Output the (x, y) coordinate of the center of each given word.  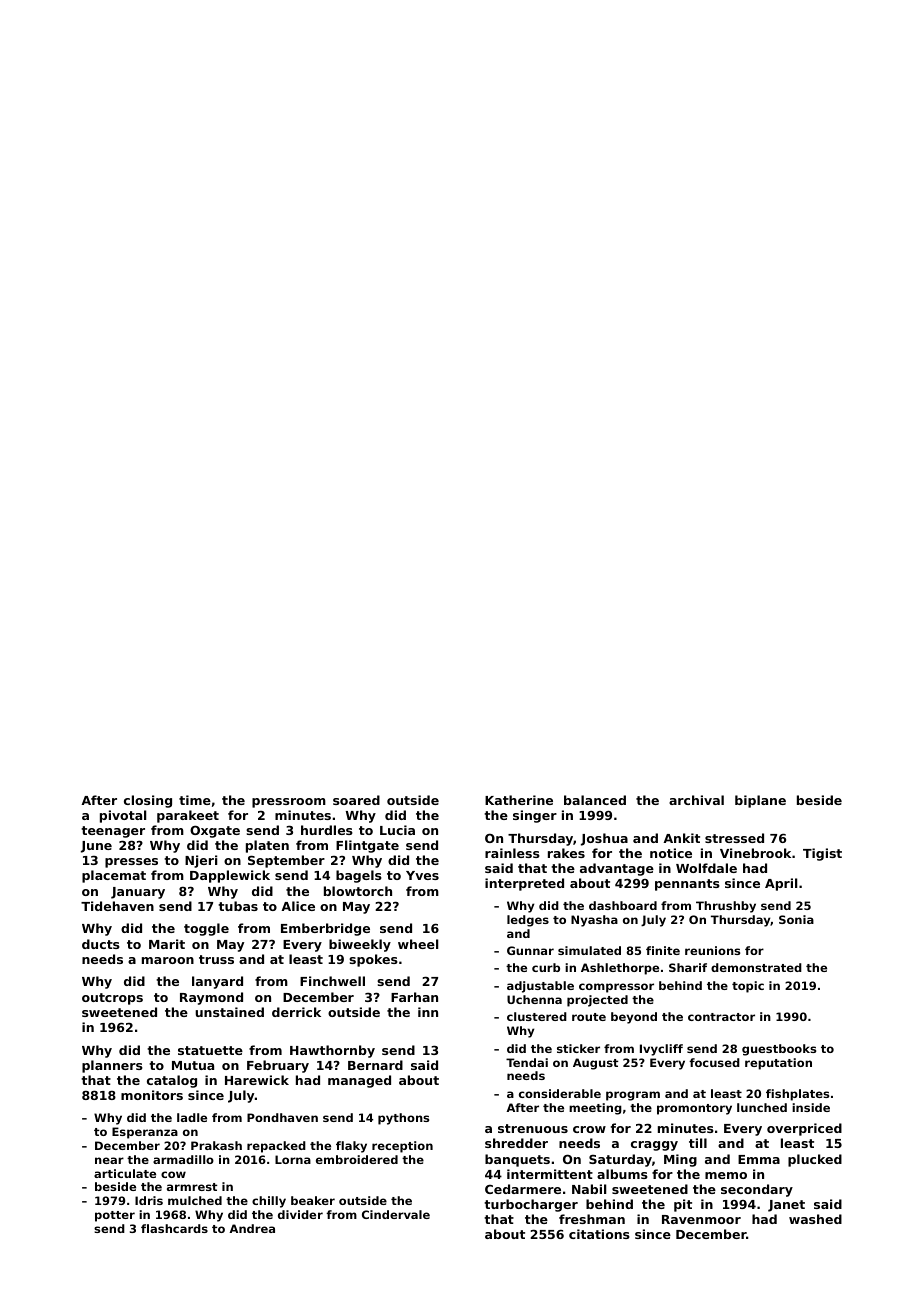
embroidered (357, 1159)
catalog (172, 1081)
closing (148, 801)
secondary (757, 1190)
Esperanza (145, 1133)
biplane (760, 801)
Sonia (796, 919)
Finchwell (332, 981)
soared (356, 800)
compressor (616, 988)
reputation (778, 1064)
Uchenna (534, 999)
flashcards (174, 1228)
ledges (528, 921)
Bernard (375, 1065)
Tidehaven (117, 906)
